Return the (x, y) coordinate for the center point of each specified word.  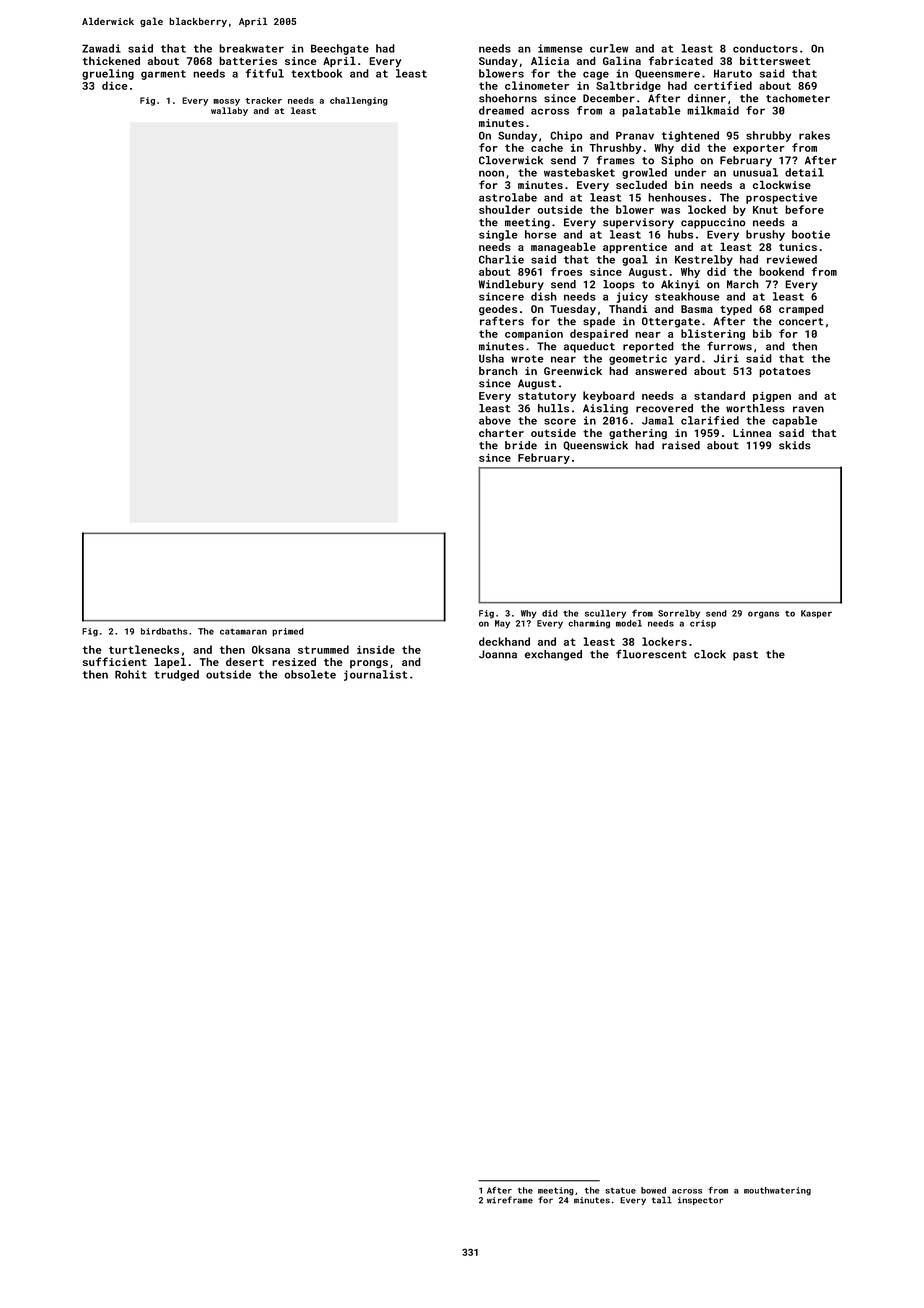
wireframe (510, 1200)
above (495, 420)
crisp (703, 624)
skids (795, 445)
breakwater (251, 48)
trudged (176, 675)
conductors (765, 48)
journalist (375, 675)
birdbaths (164, 631)
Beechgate (340, 49)
